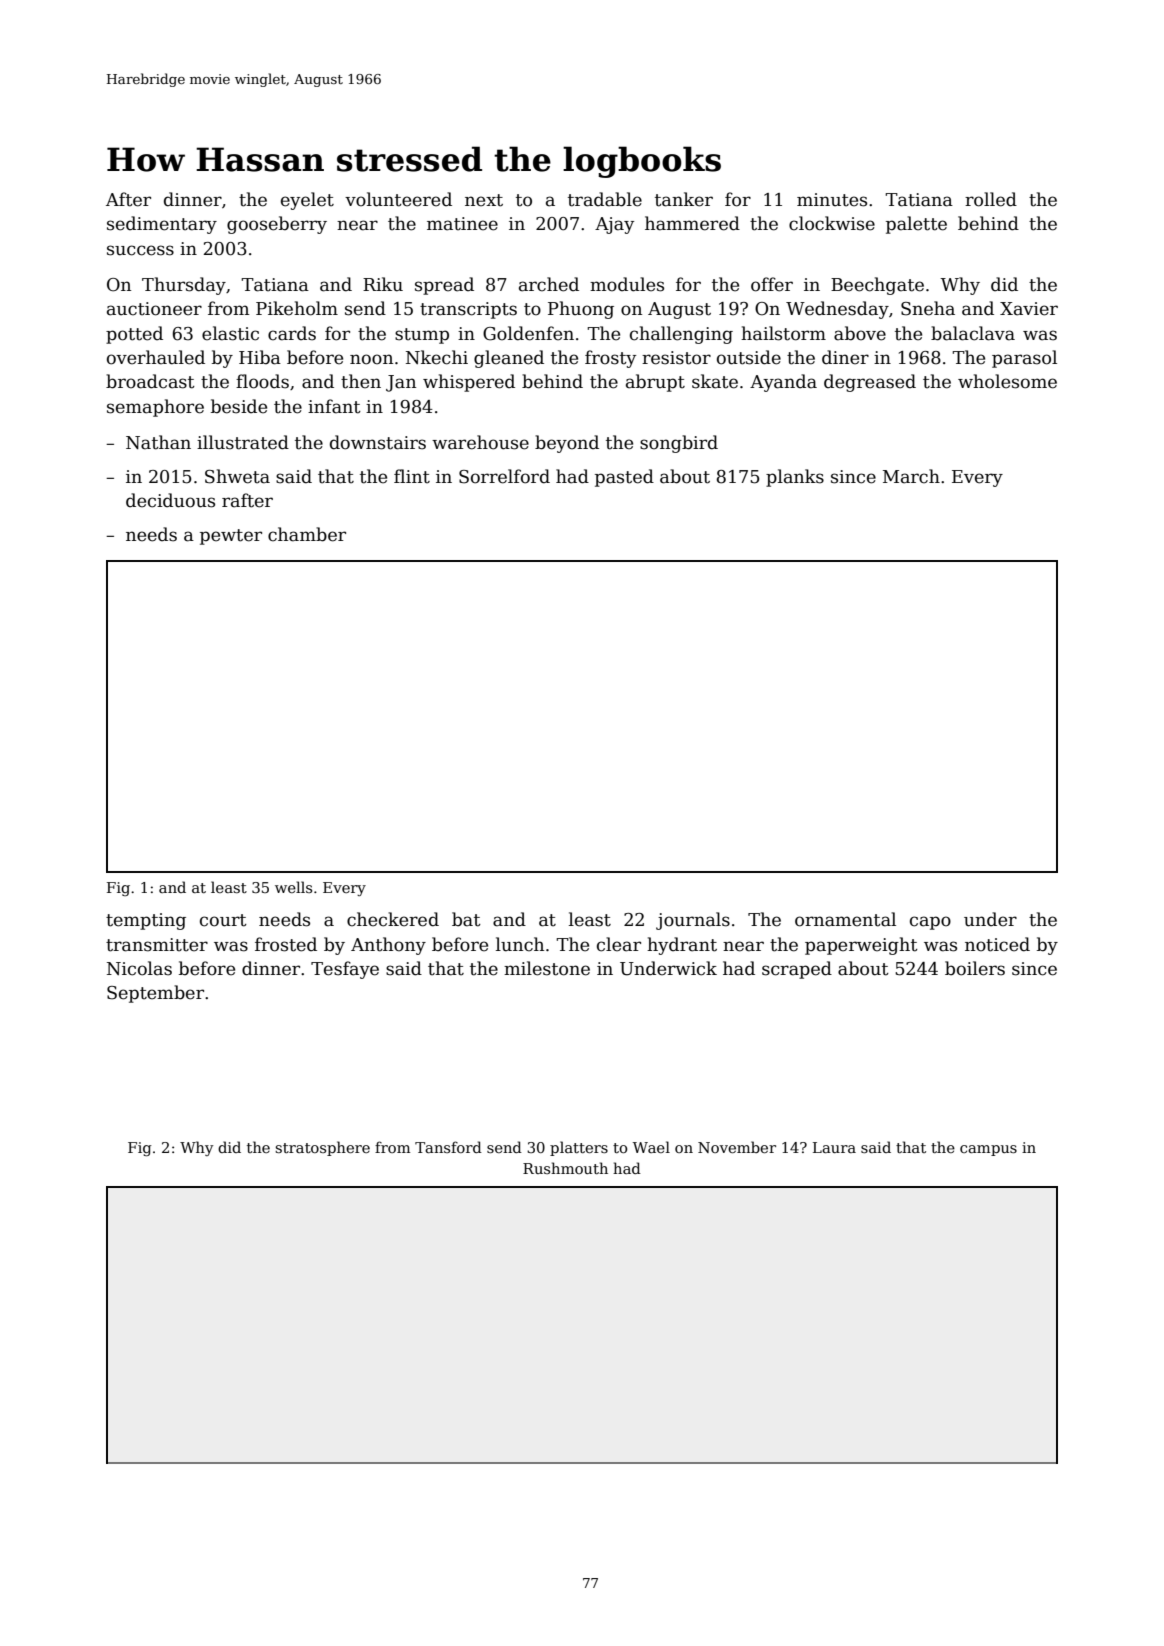 The height and width of the image is (1646, 1164). Describe the element at coordinates (504, 476) in the image. I see `Sorrelford` at that location.
